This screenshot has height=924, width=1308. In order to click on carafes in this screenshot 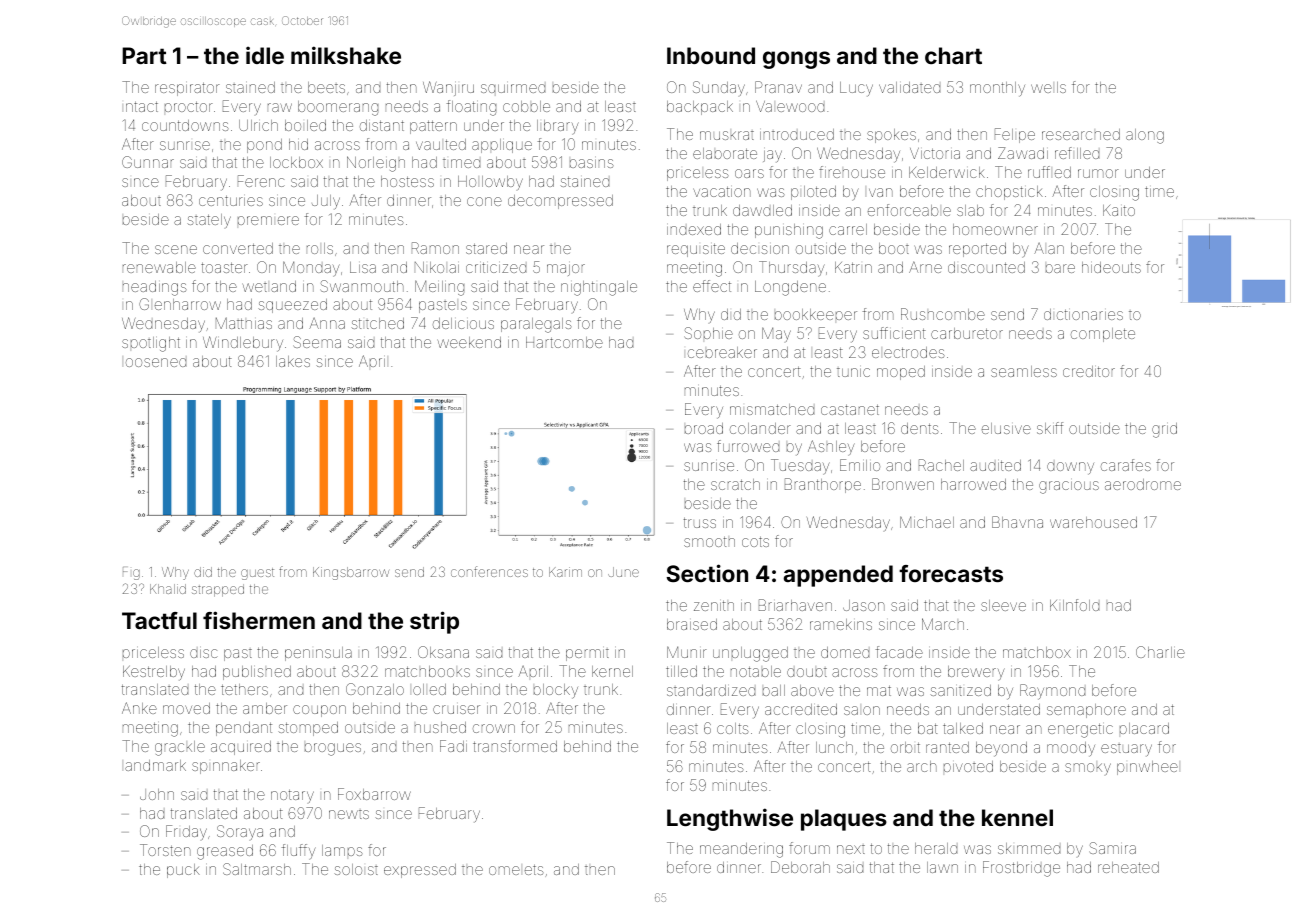, I will do `click(1126, 465)`.
